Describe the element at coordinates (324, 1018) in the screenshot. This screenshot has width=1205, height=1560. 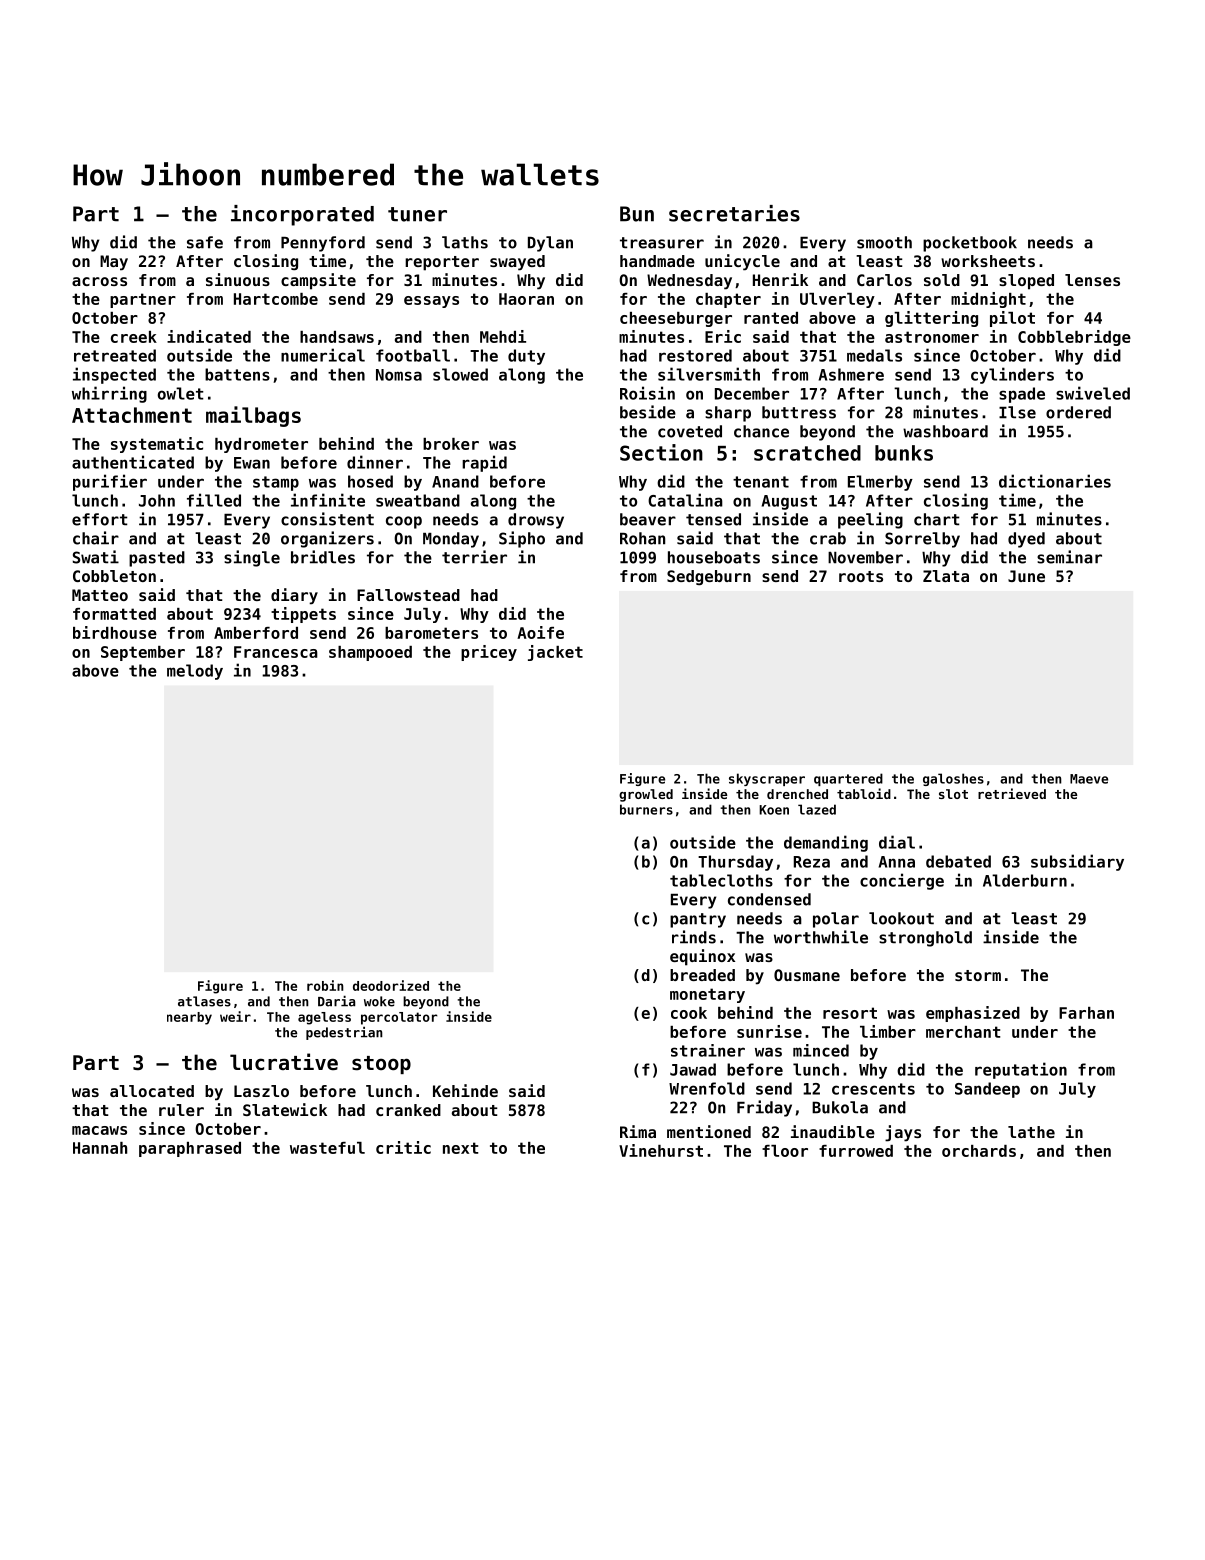
I see `ageless` at that location.
